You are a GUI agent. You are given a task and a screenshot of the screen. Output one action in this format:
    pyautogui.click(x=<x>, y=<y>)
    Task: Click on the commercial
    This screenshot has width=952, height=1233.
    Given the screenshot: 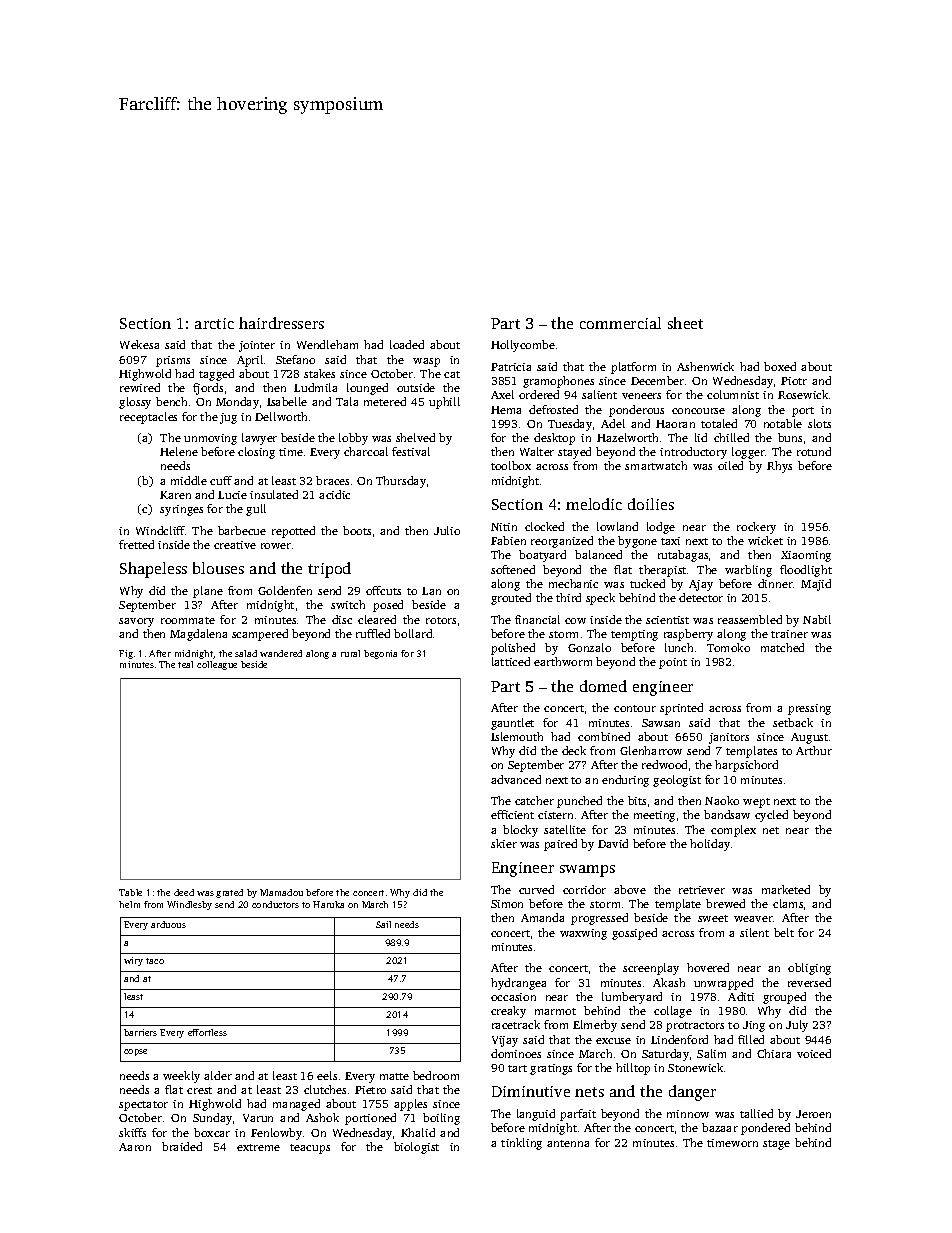 What is the action you would take?
    pyautogui.click(x=620, y=323)
